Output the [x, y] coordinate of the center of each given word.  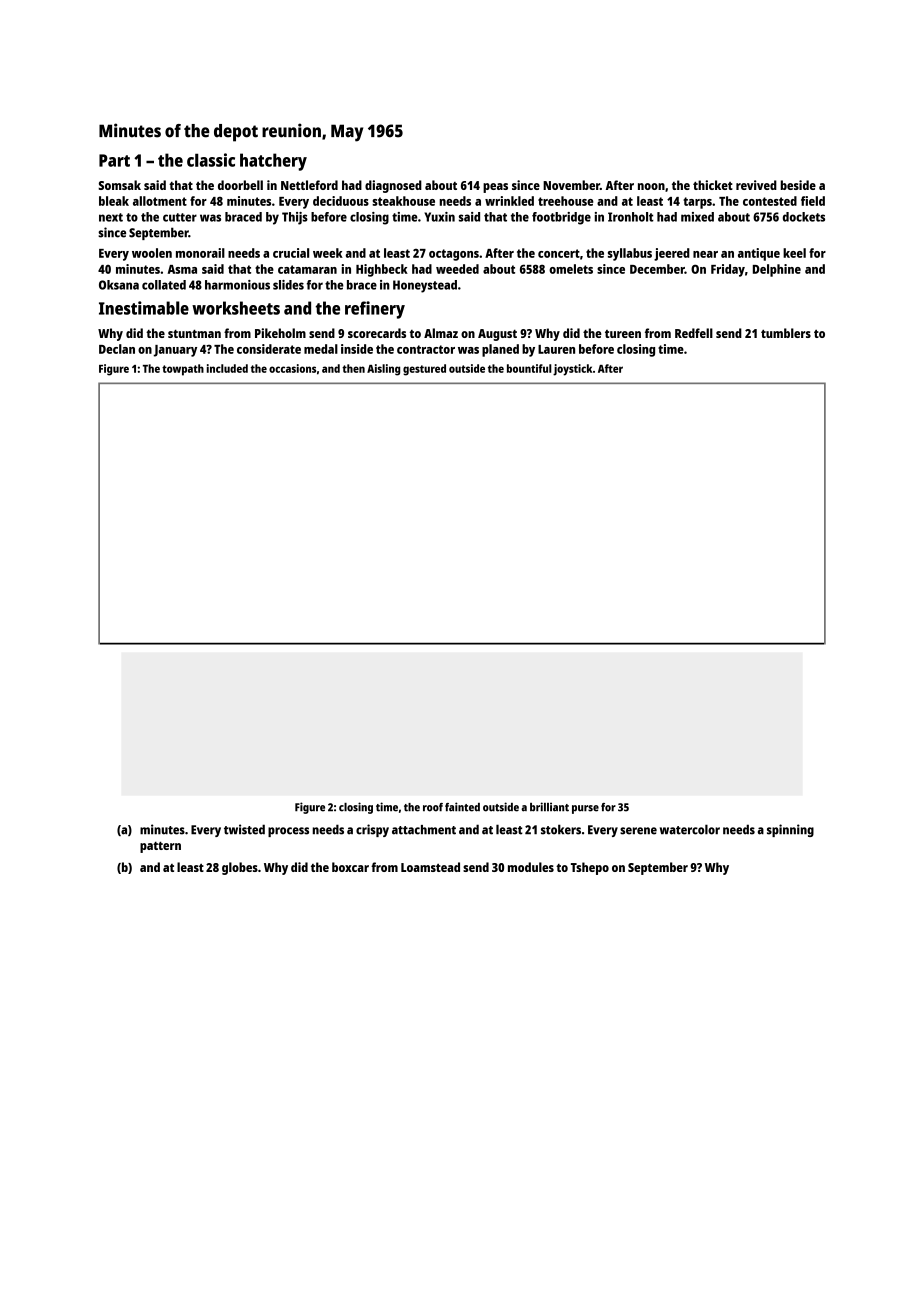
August [497, 335]
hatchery [273, 162]
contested [770, 201]
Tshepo [590, 868]
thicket [713, 185]
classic [211, 160]
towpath [183, 370]
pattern [160, 847]
